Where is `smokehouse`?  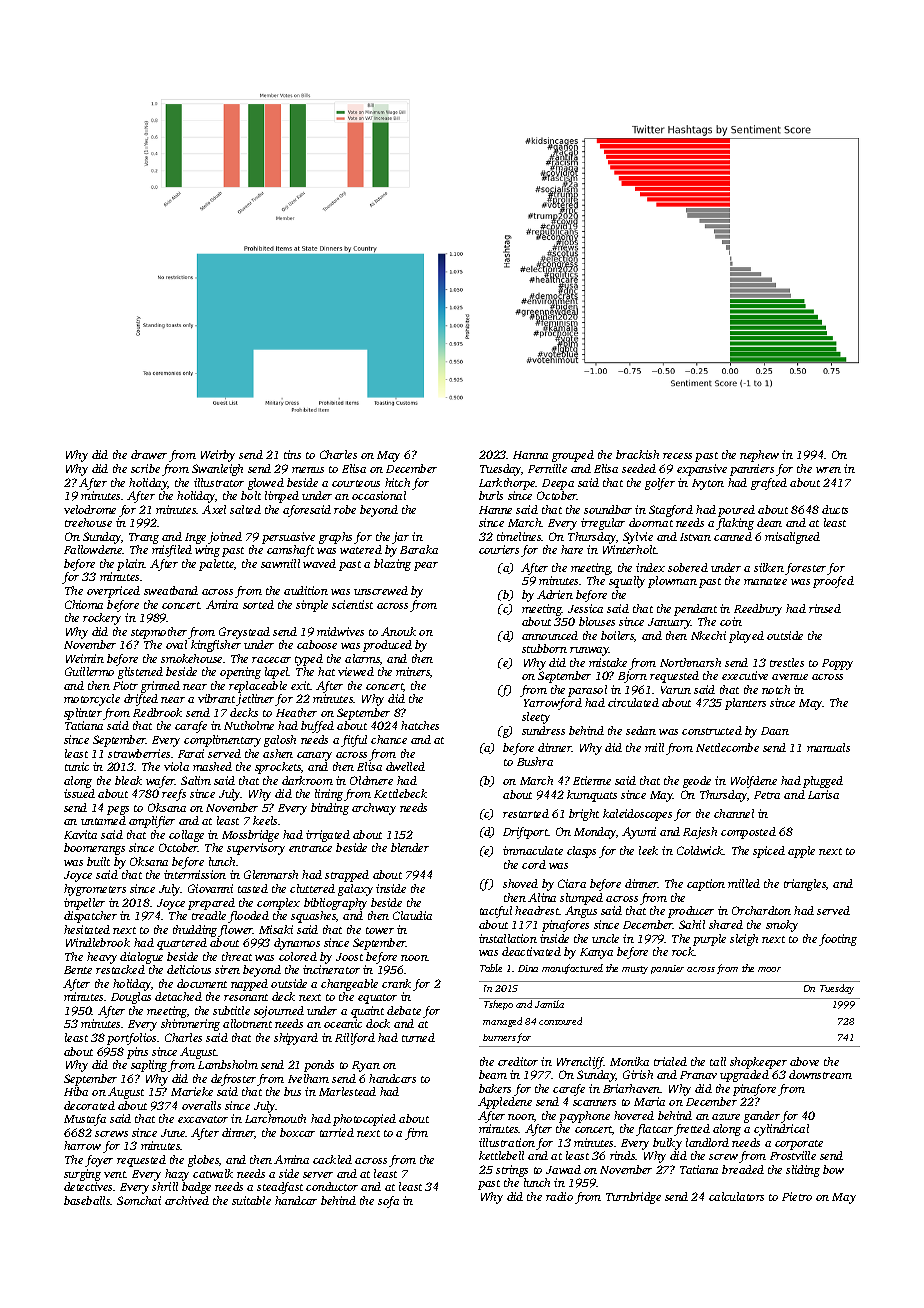
smokehouse is located at coordinates (191, 658).
